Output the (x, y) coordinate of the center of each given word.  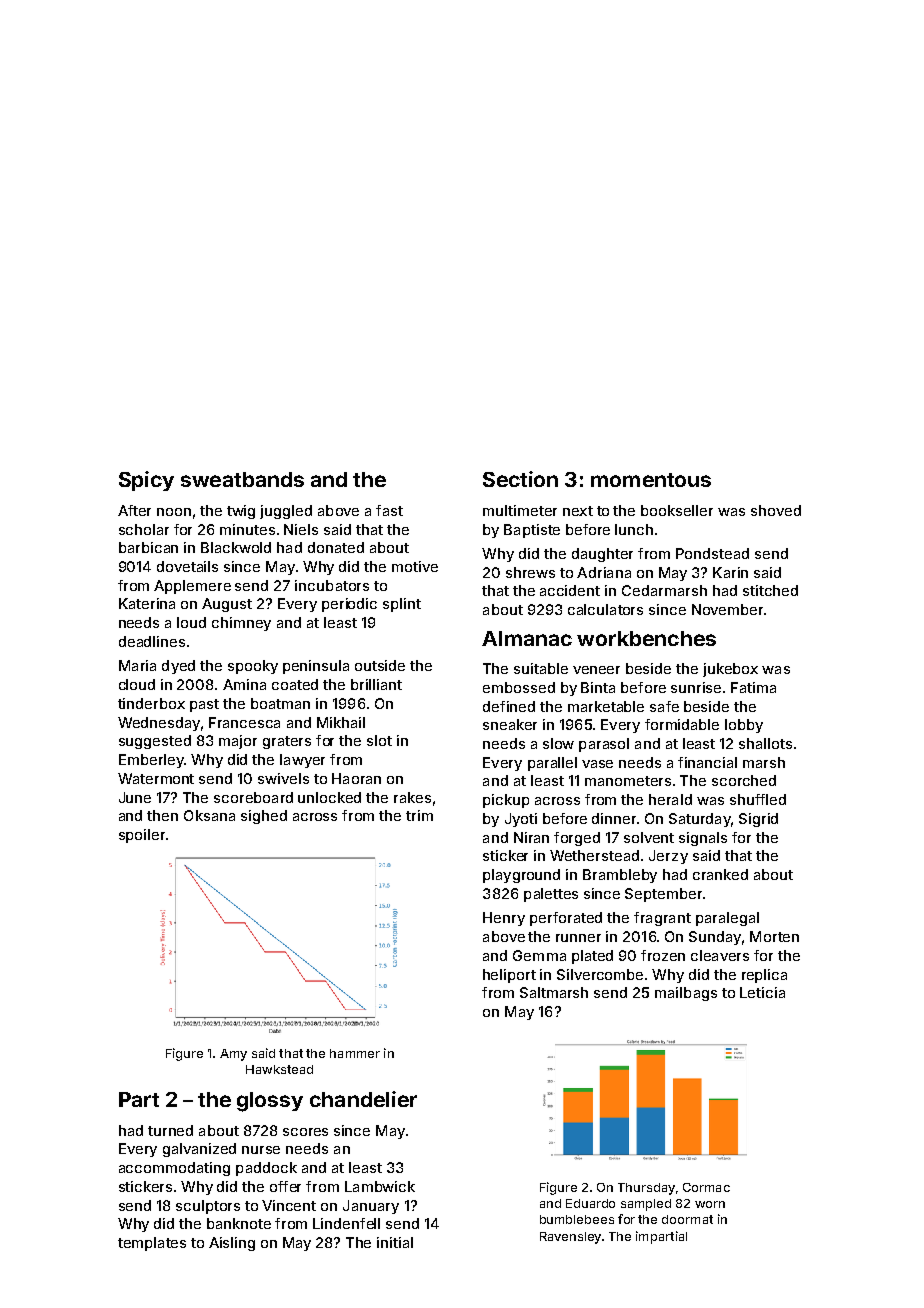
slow (558, 743)
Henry (504, 919)
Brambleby (620, 876)
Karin (730, 572)
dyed (178, 667)
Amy (233, 1055)
